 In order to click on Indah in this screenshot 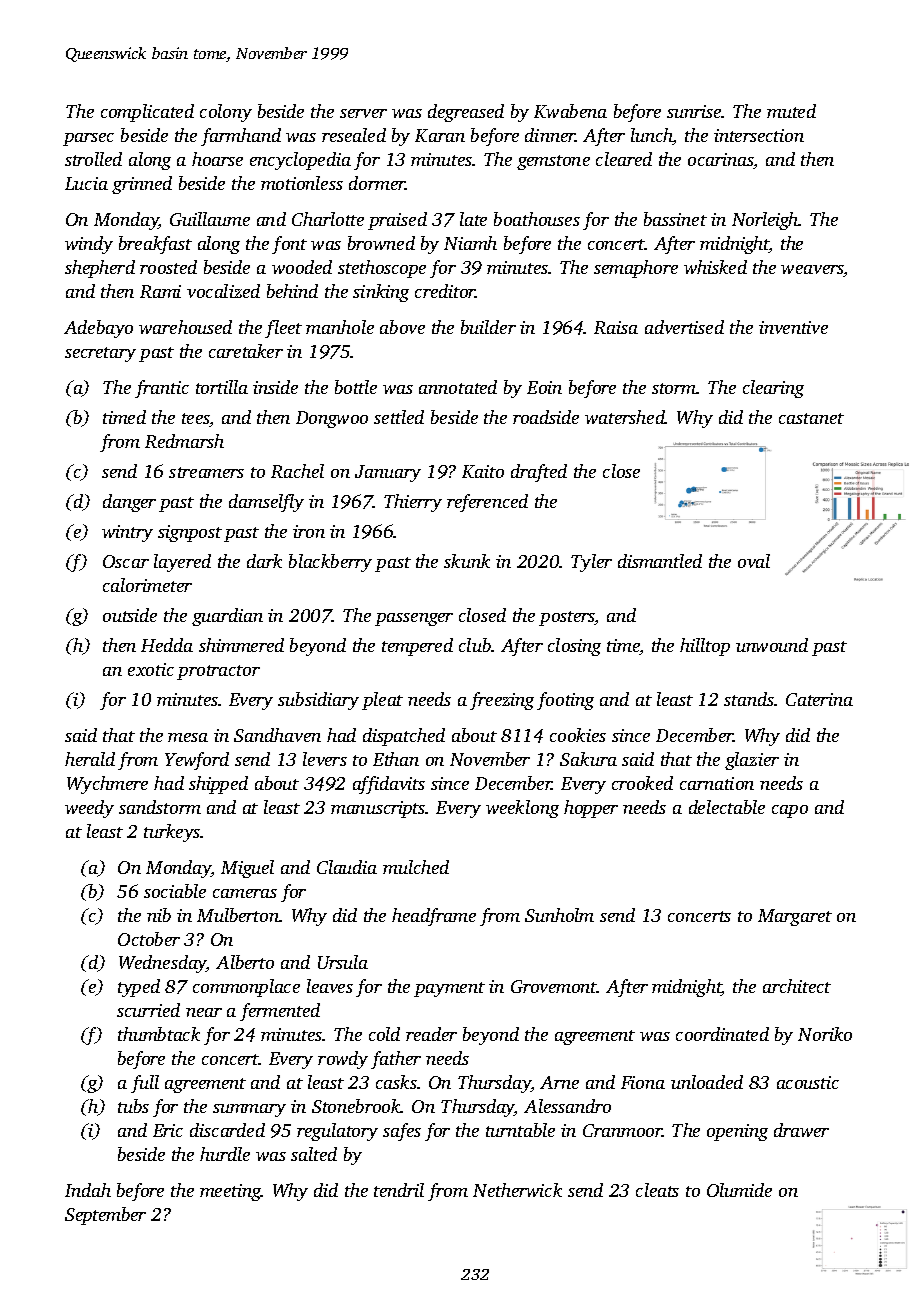, I will do `click(88, 1190)`.
